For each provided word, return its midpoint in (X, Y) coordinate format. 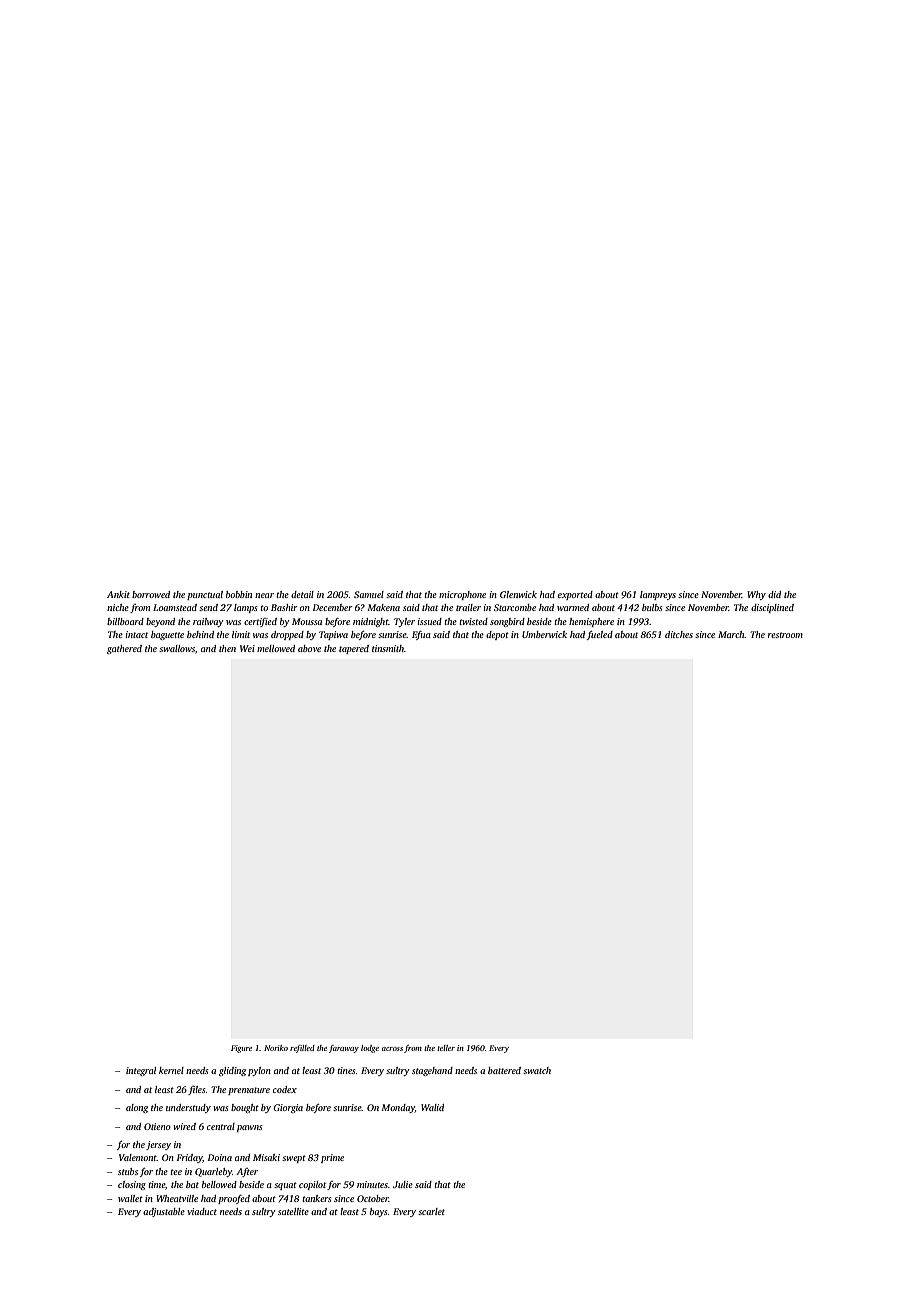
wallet (130, 1198)
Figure (241, 1049)
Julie (403, 1184)
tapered (354, 649)
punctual (205, 595)
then (227, 648)
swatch (537, 1070)
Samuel (369, 594)
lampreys (658, 595)
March (731, 634)
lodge (370, 1049)
